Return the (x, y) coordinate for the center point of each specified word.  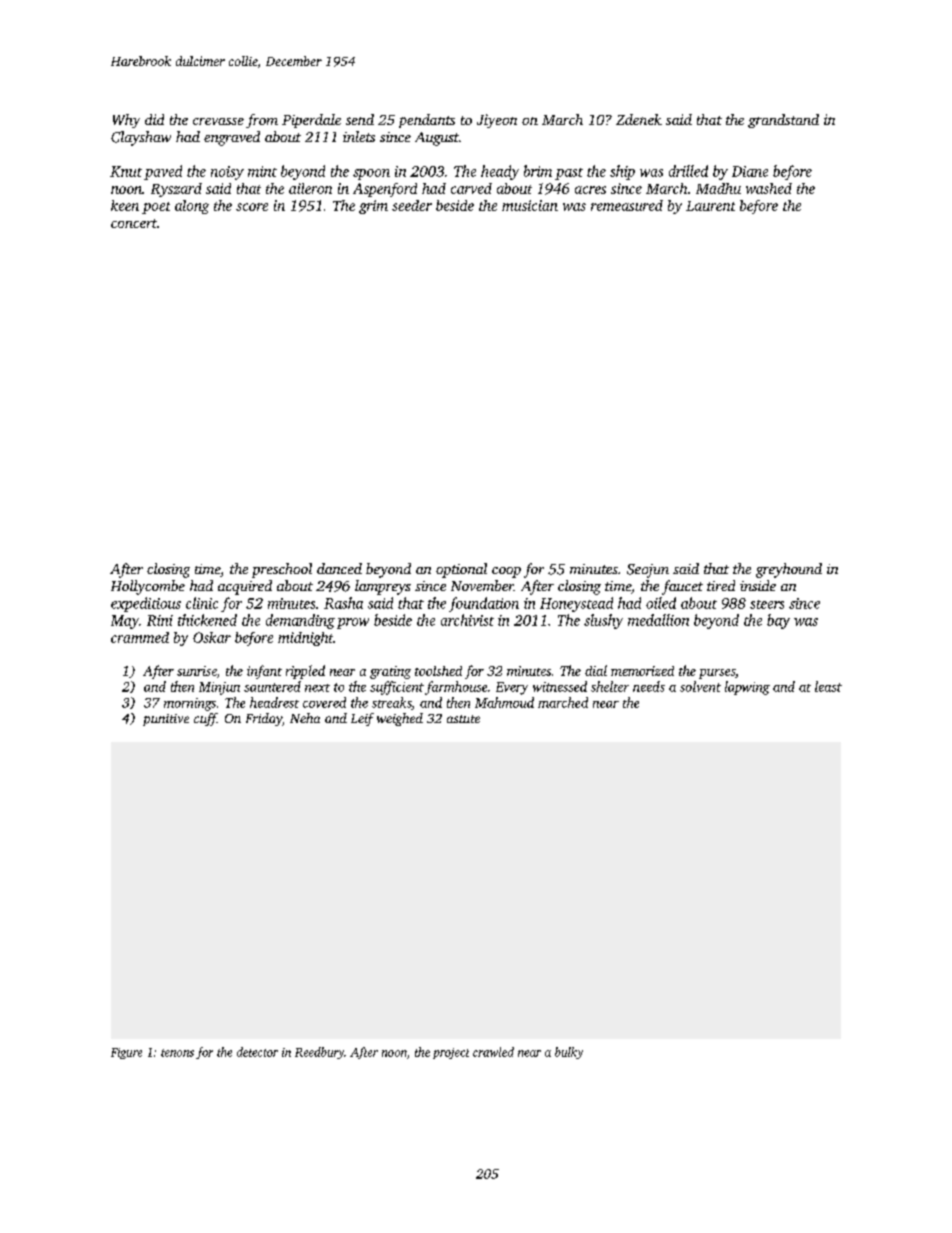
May (125, 622)
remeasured (627, 205)
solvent (700, 686)
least (828, 686)
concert (134, 223)
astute (463, 719)
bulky (569, 1053)
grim (373, 207)
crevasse (218, 121)
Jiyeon (497, 121)
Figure (126, 1053)
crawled (493, 1052)
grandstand (783, 121)
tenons (177, 1053)
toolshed (438, 671)
